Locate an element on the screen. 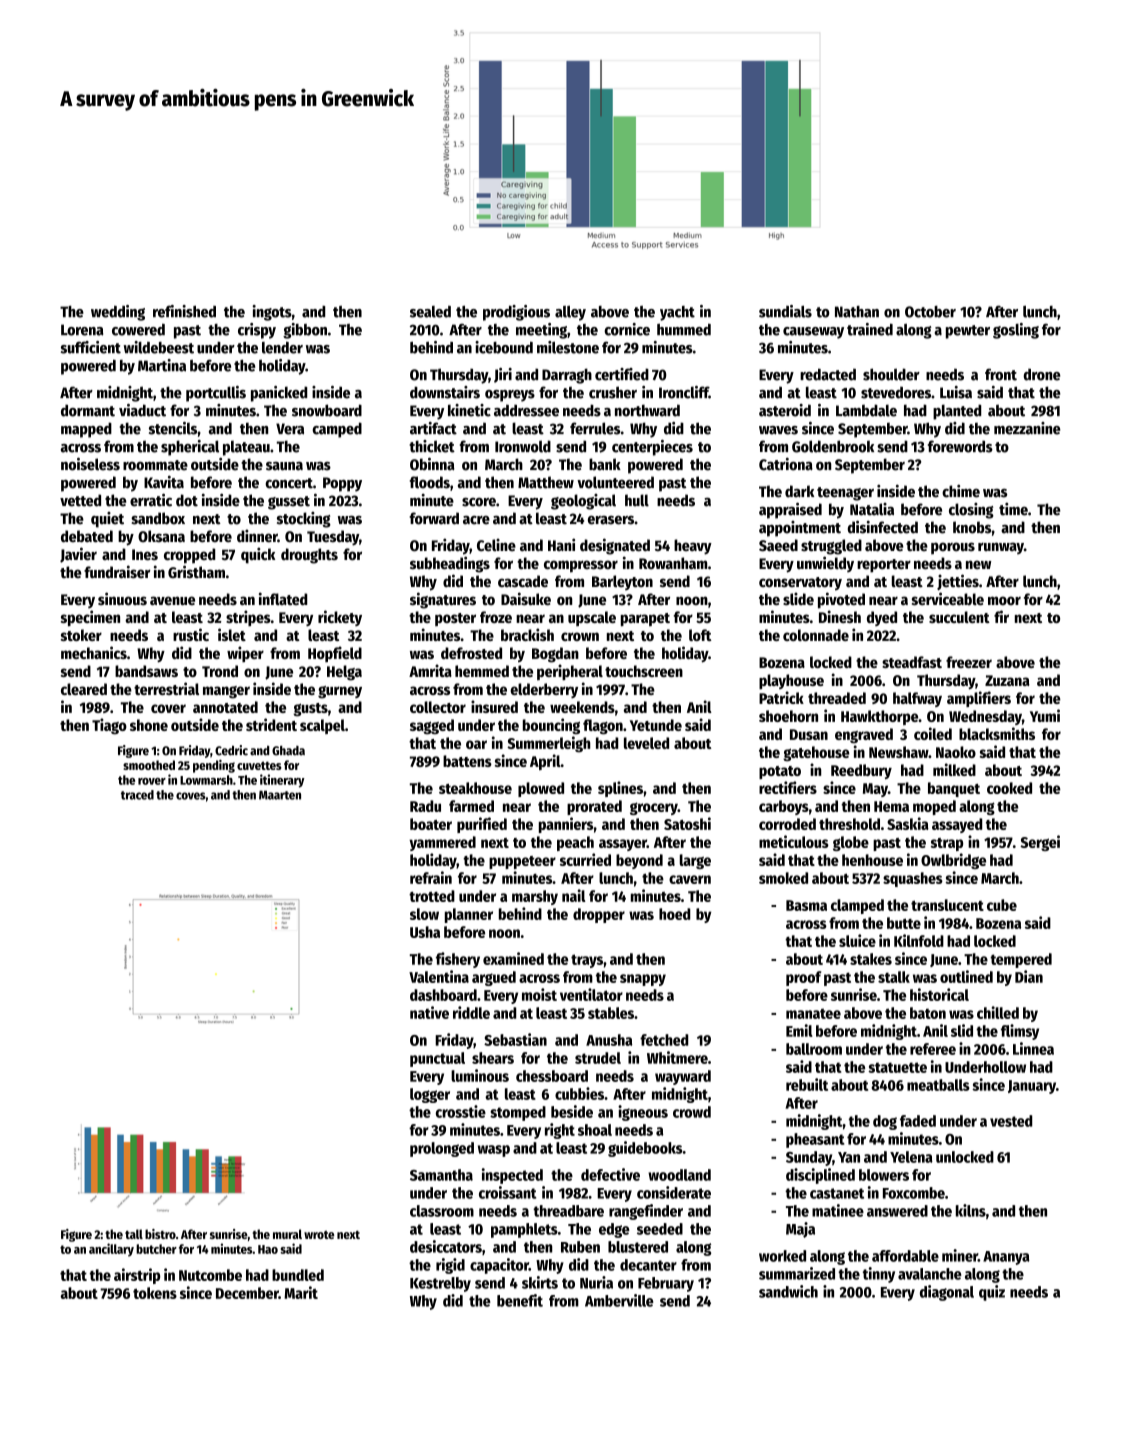  quiz is located at coordinates (992, 1293).
